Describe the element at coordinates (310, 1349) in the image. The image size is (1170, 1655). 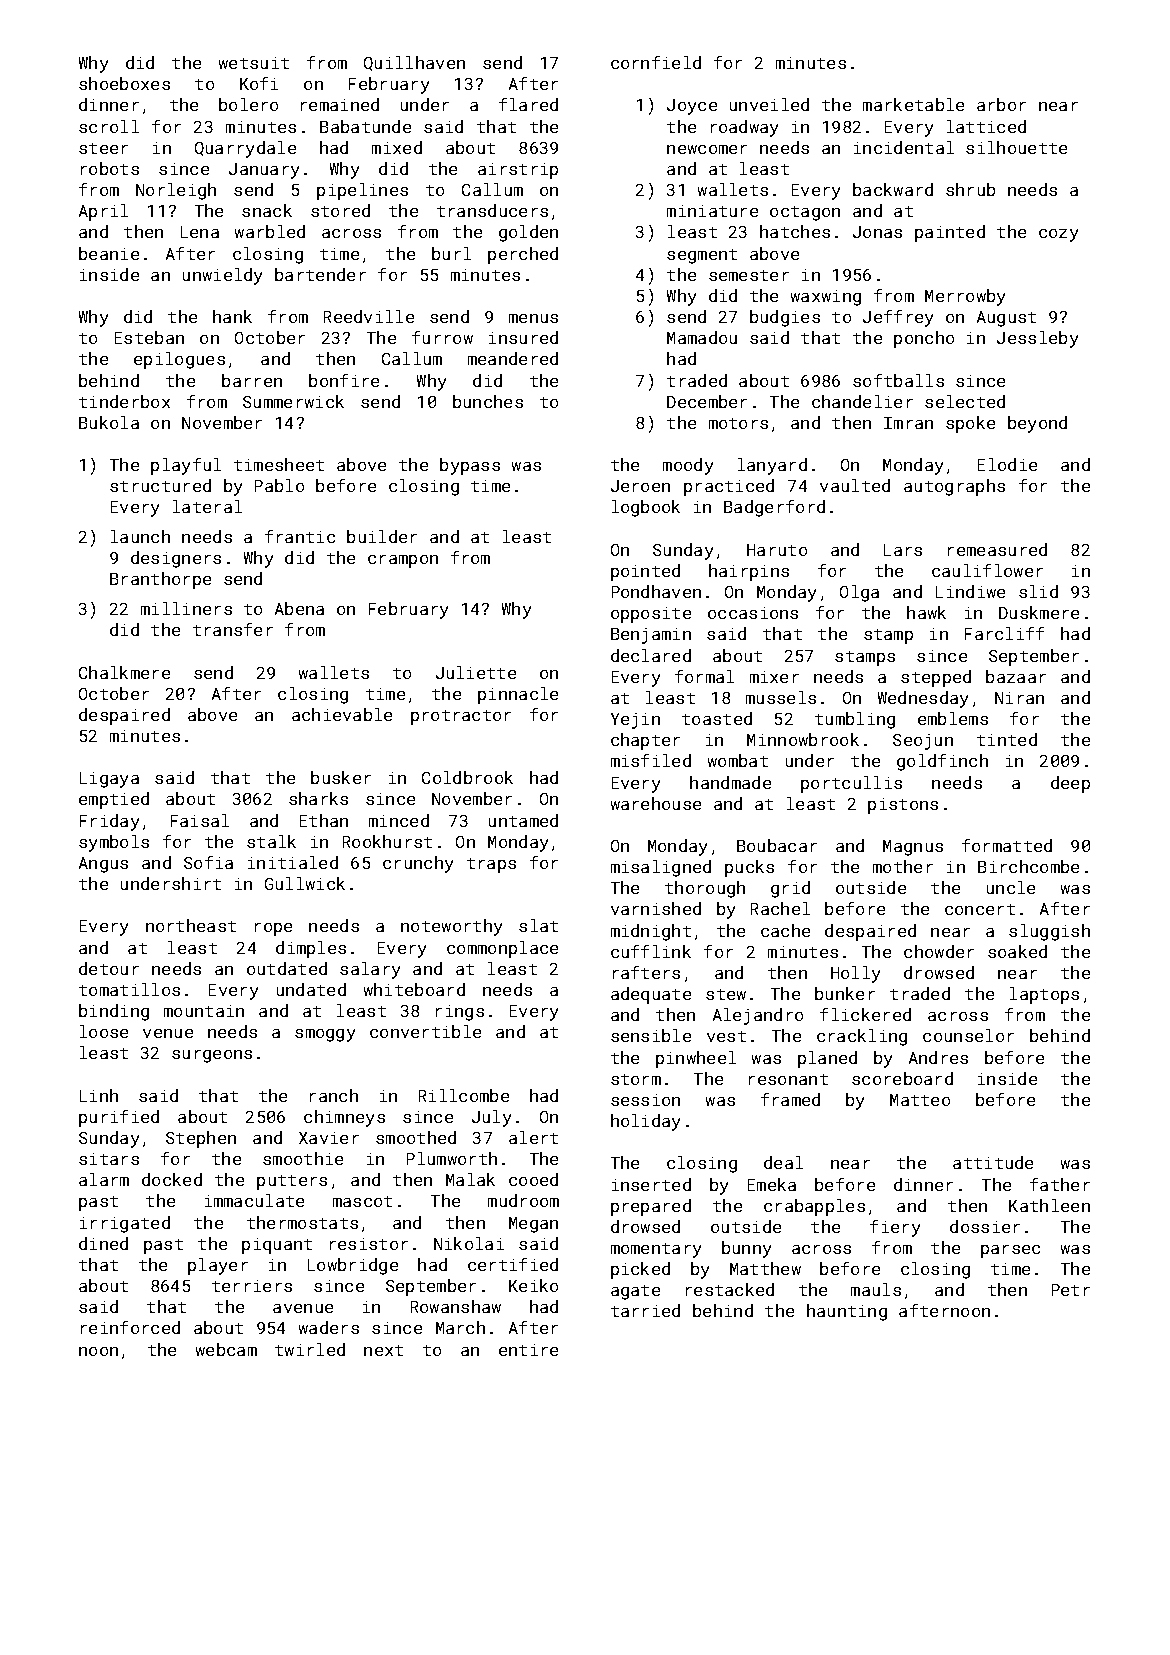
I see `twirled` at that location.
